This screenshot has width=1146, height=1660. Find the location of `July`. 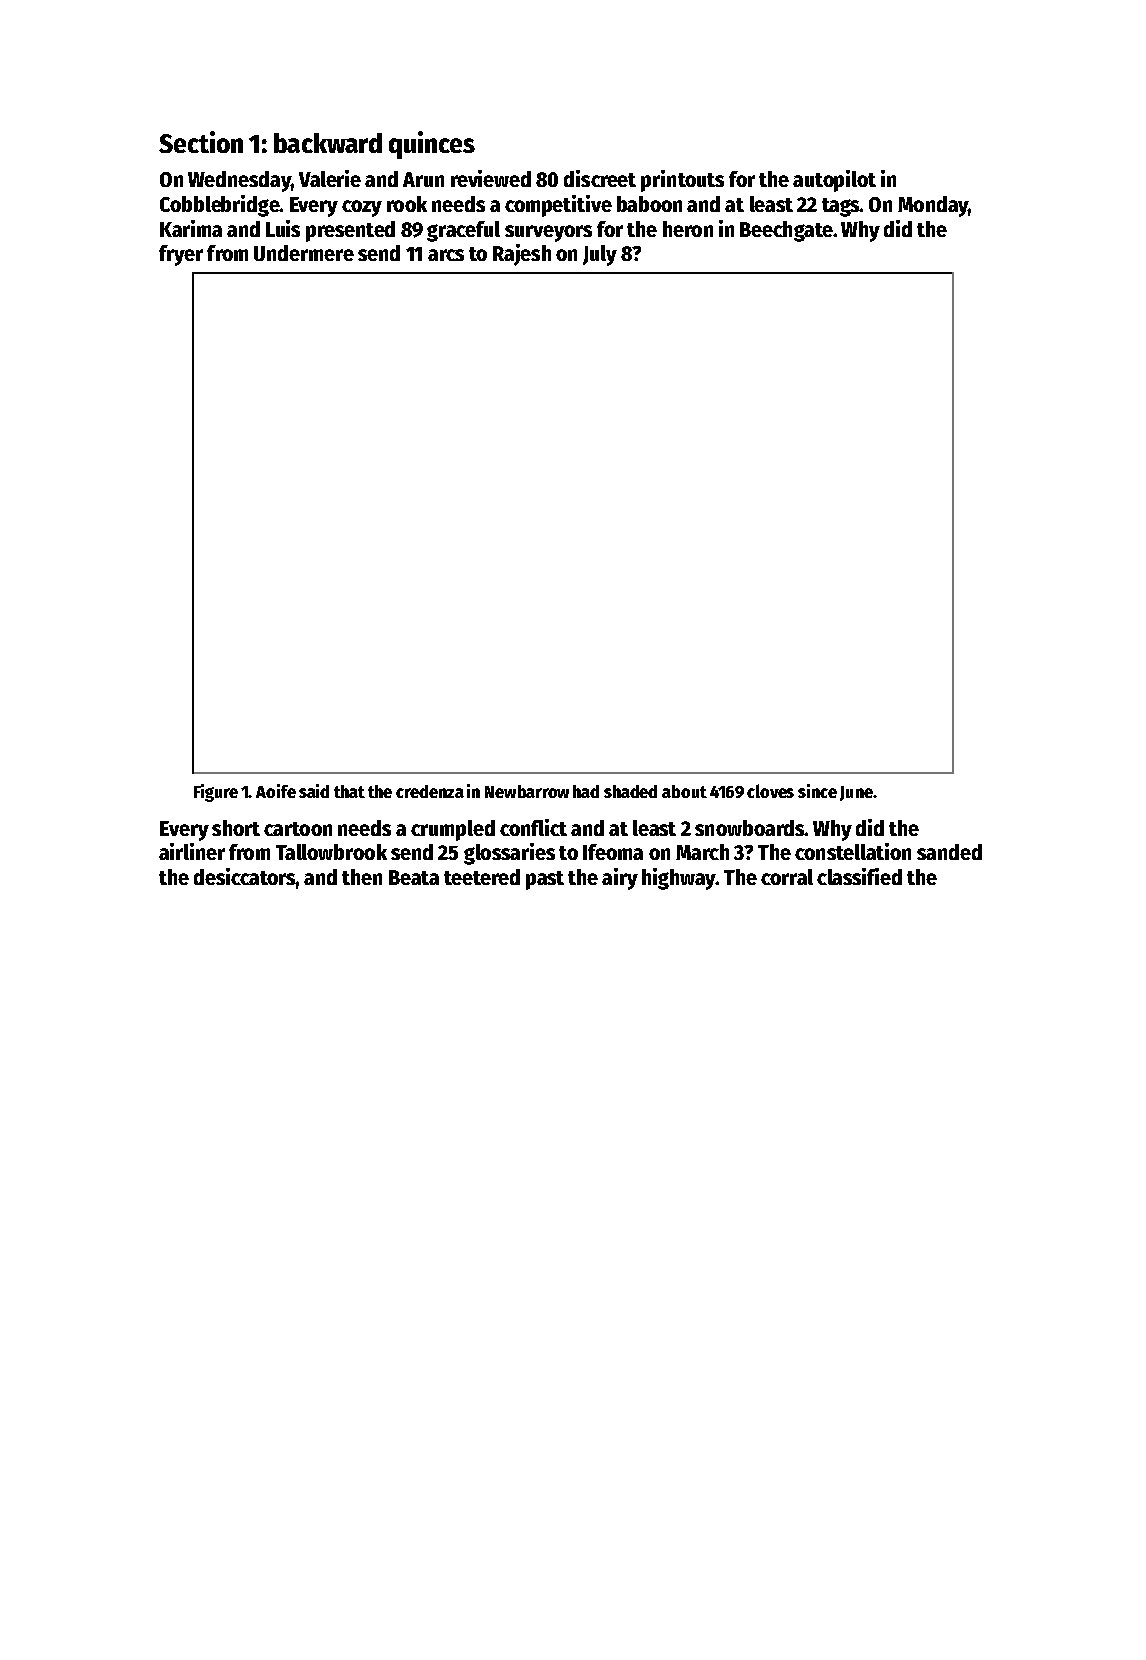

July is located at coordinates (600, 255).
